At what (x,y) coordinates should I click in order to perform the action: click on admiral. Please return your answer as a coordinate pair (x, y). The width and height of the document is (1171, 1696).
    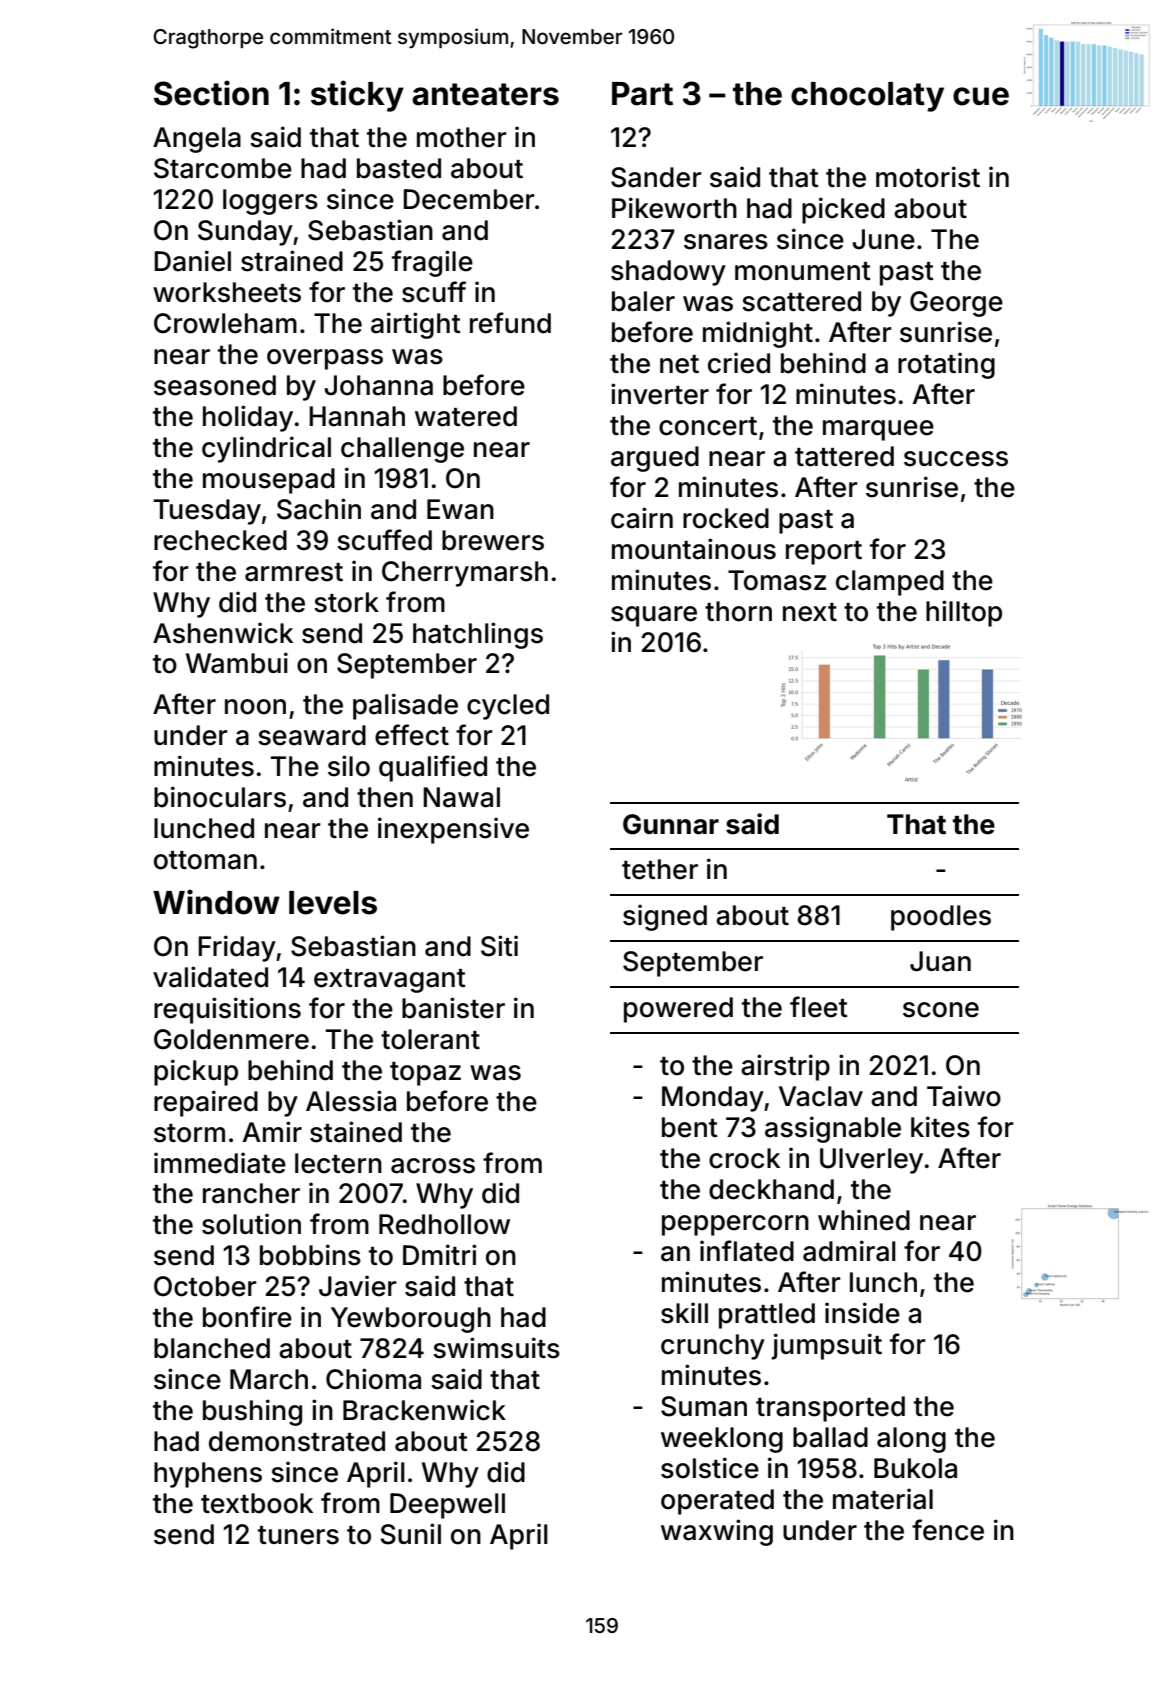
    Looking at the image, I should click on (849, 1251).
